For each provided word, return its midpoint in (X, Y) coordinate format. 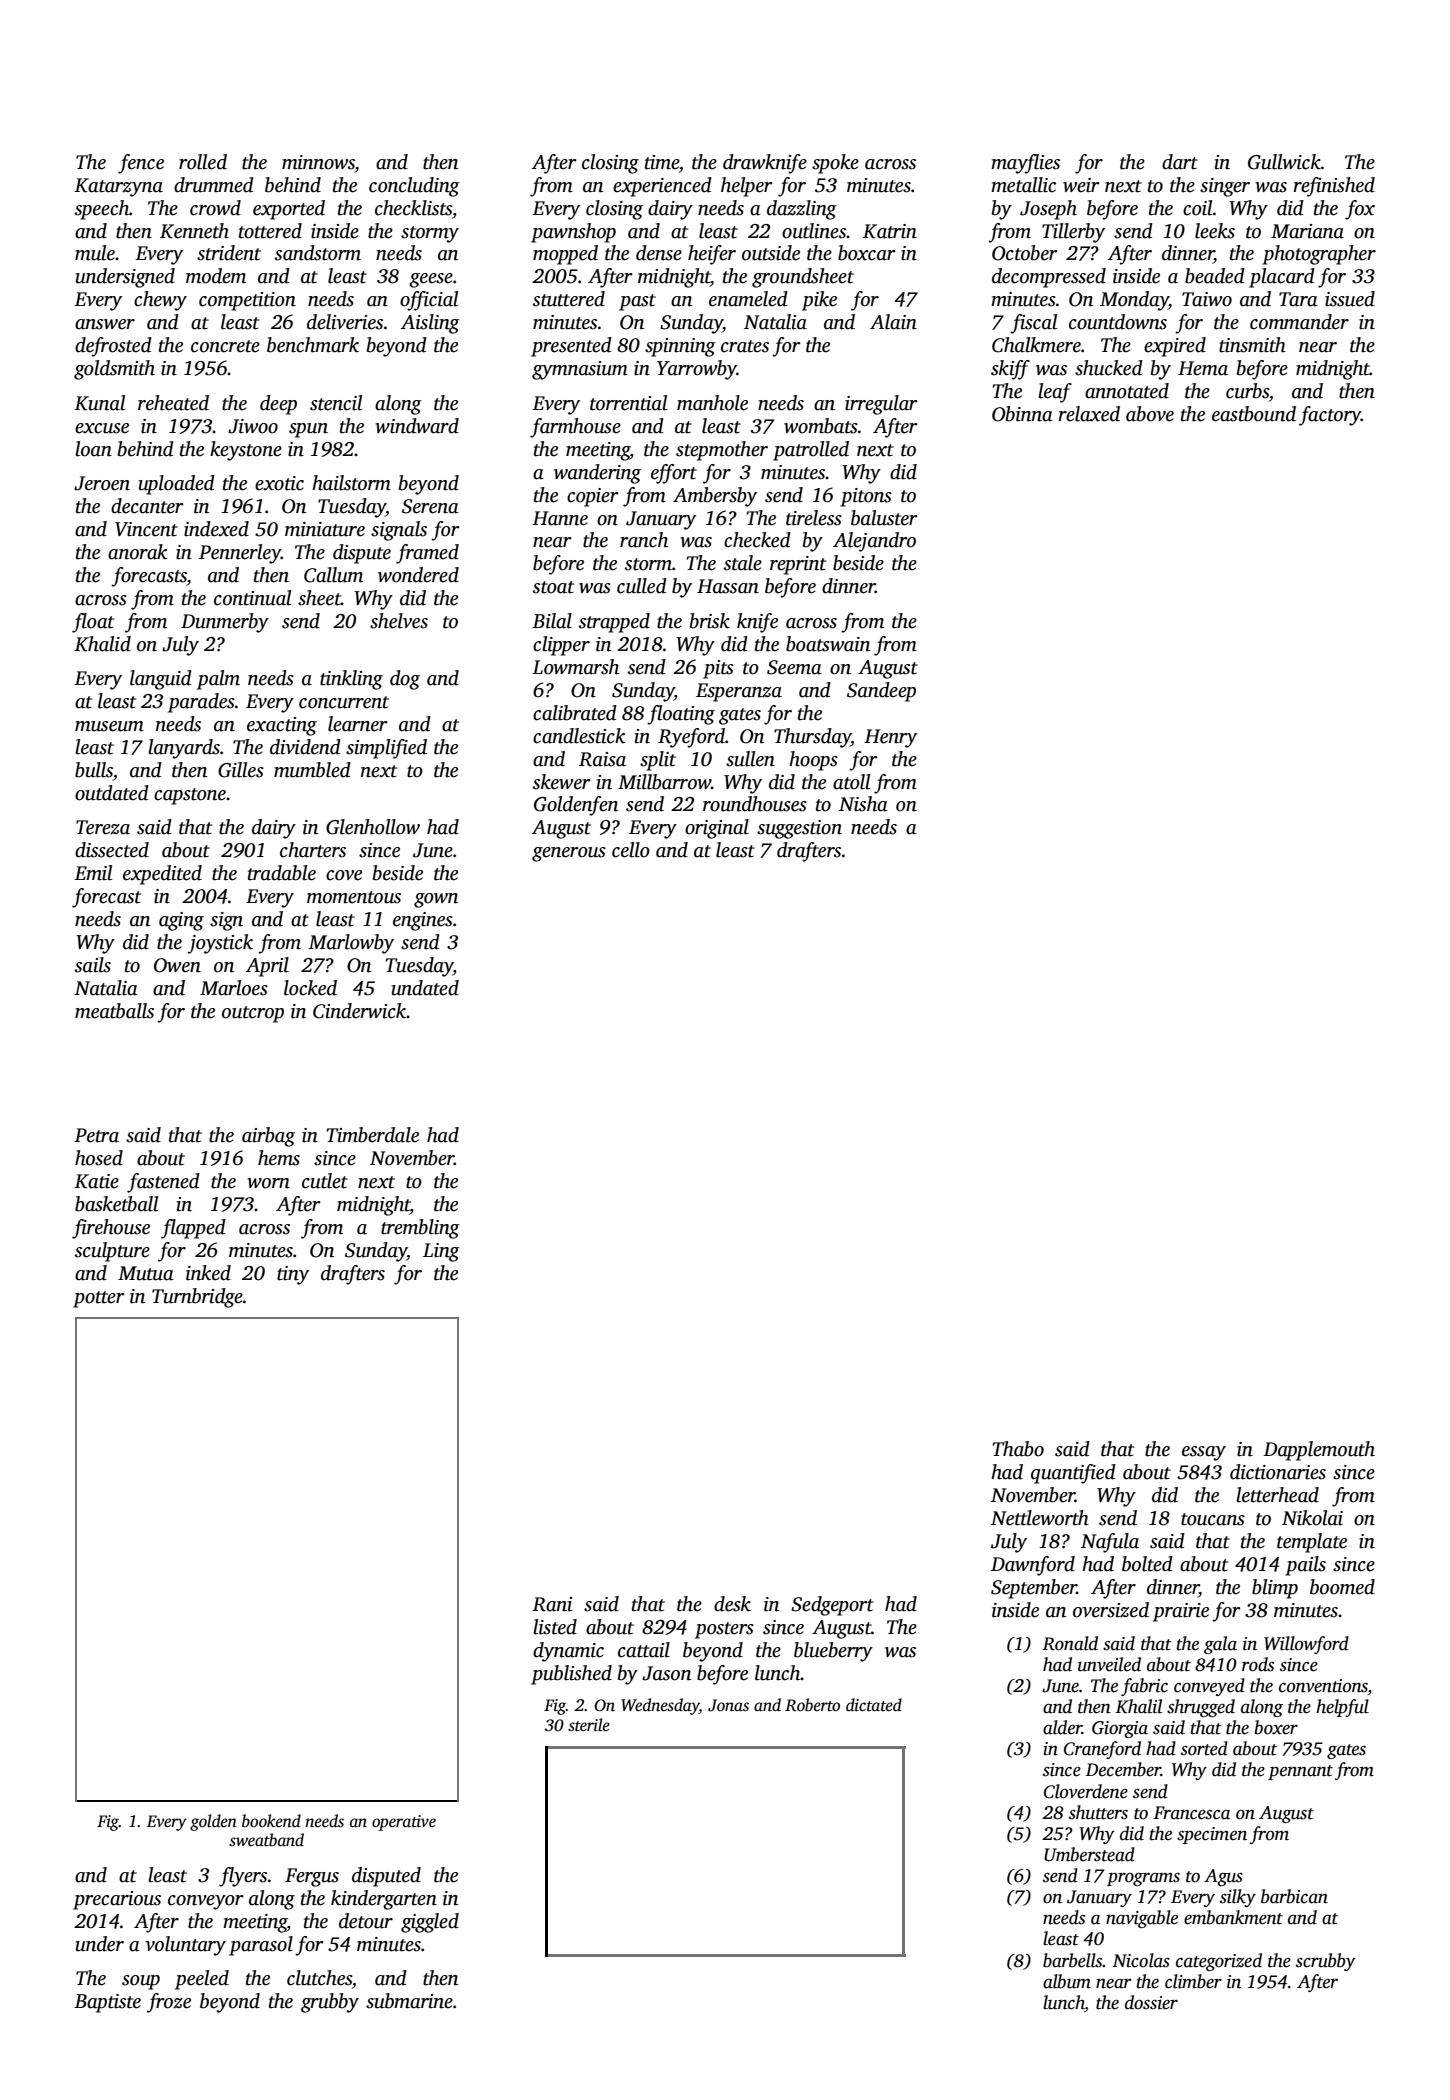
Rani (552, 1604)
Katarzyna (118, 187)
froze (169, 2003)
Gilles (241, 770)
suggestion (799, 829)
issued (1350, 299)
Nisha (863, 804)
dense (659, 253)
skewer (562, 782)
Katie (96, 1181)
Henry (890, 738)
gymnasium (580, 370)
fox (1360, 210)
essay (1204, 1453)
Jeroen (102, 483)
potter (99, 1299)
